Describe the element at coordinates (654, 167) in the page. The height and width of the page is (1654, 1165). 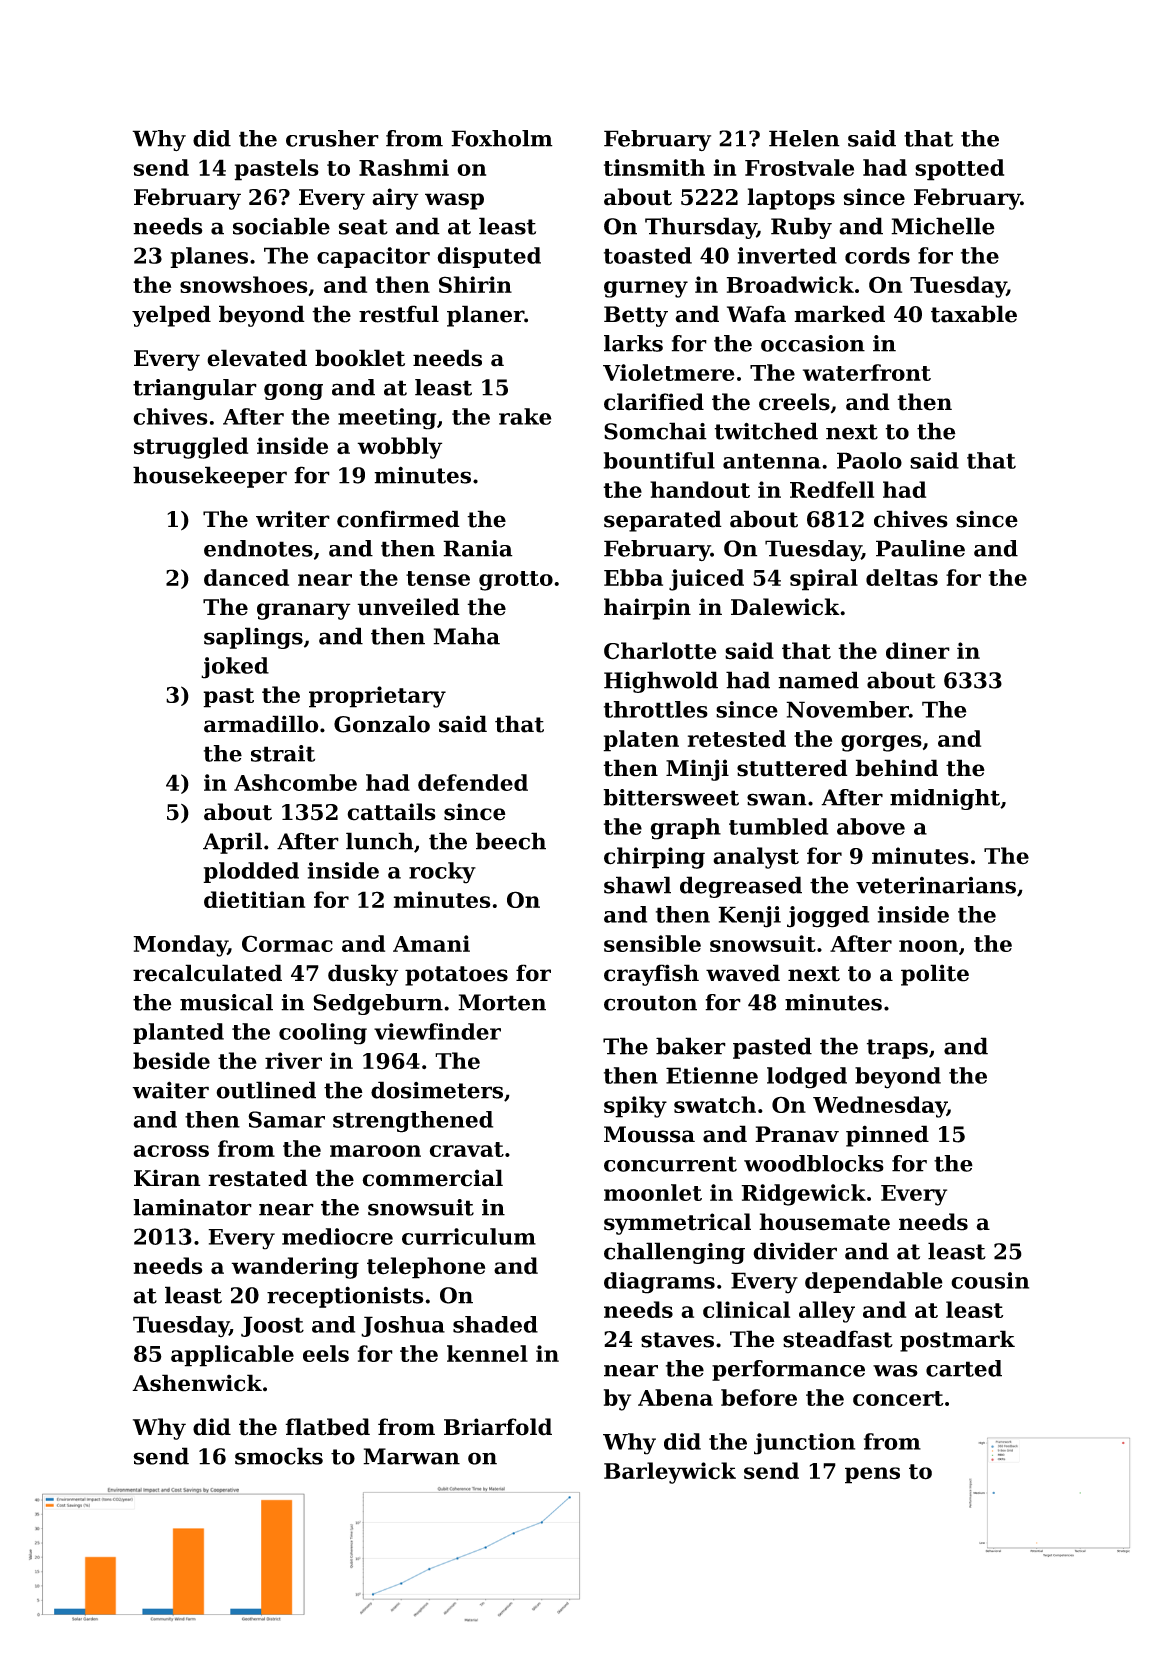
I see `tinsmith` at that location.
